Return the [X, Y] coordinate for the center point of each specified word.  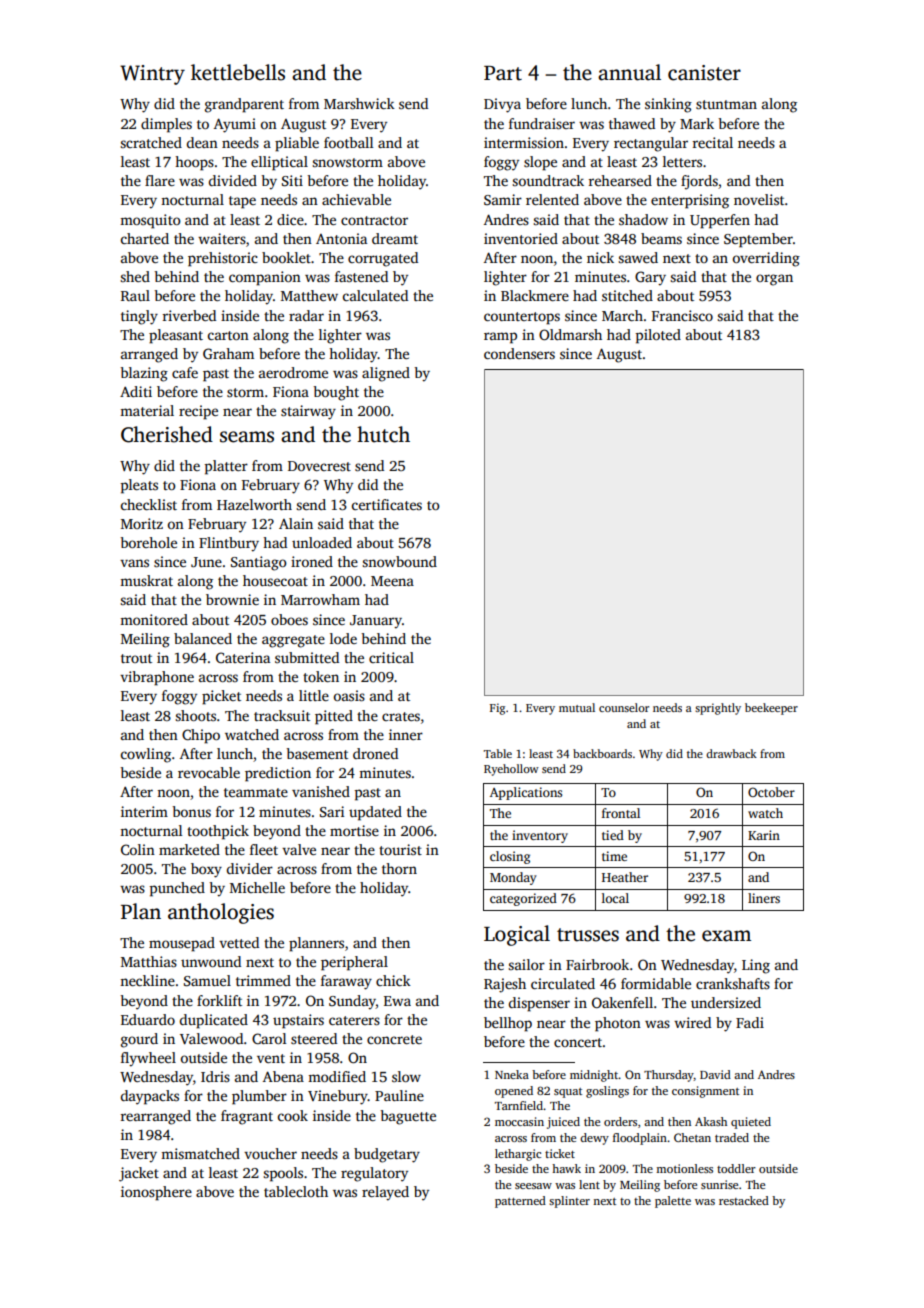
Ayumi [235, 125]
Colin [138, 849]
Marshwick [359, 103]
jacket [139, 1174]
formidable [656, 983]
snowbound [399, 561]
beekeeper [771, 709]
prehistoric [223, 259]
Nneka [512, 1074]
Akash [711, 1121]
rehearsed [620, 180]
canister [704, 73]
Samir [503, 199]
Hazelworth [254, 504]
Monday [513, 878]
